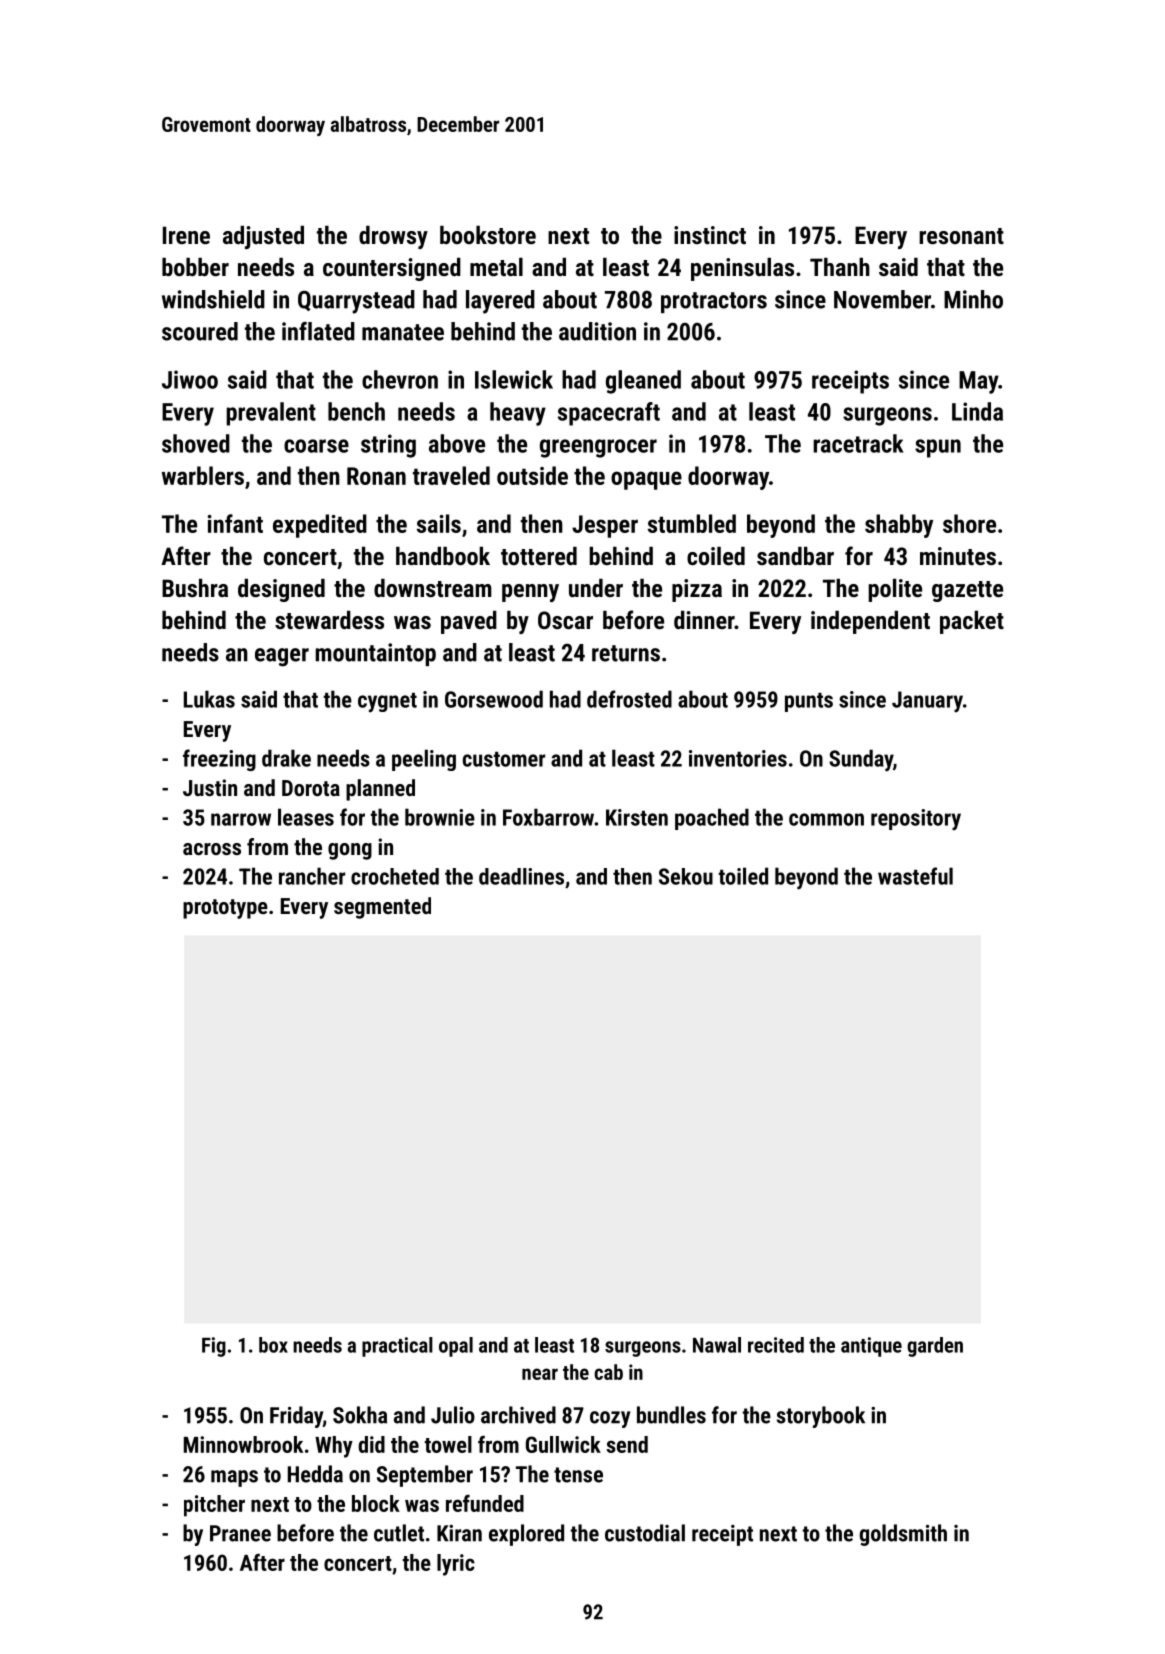 Image resolution: width=1165 pixels, height=1654 pixels. What do you see at coordinates (488, 234) in the image?
I see `bookstore` at bounding box center [488, 234].
